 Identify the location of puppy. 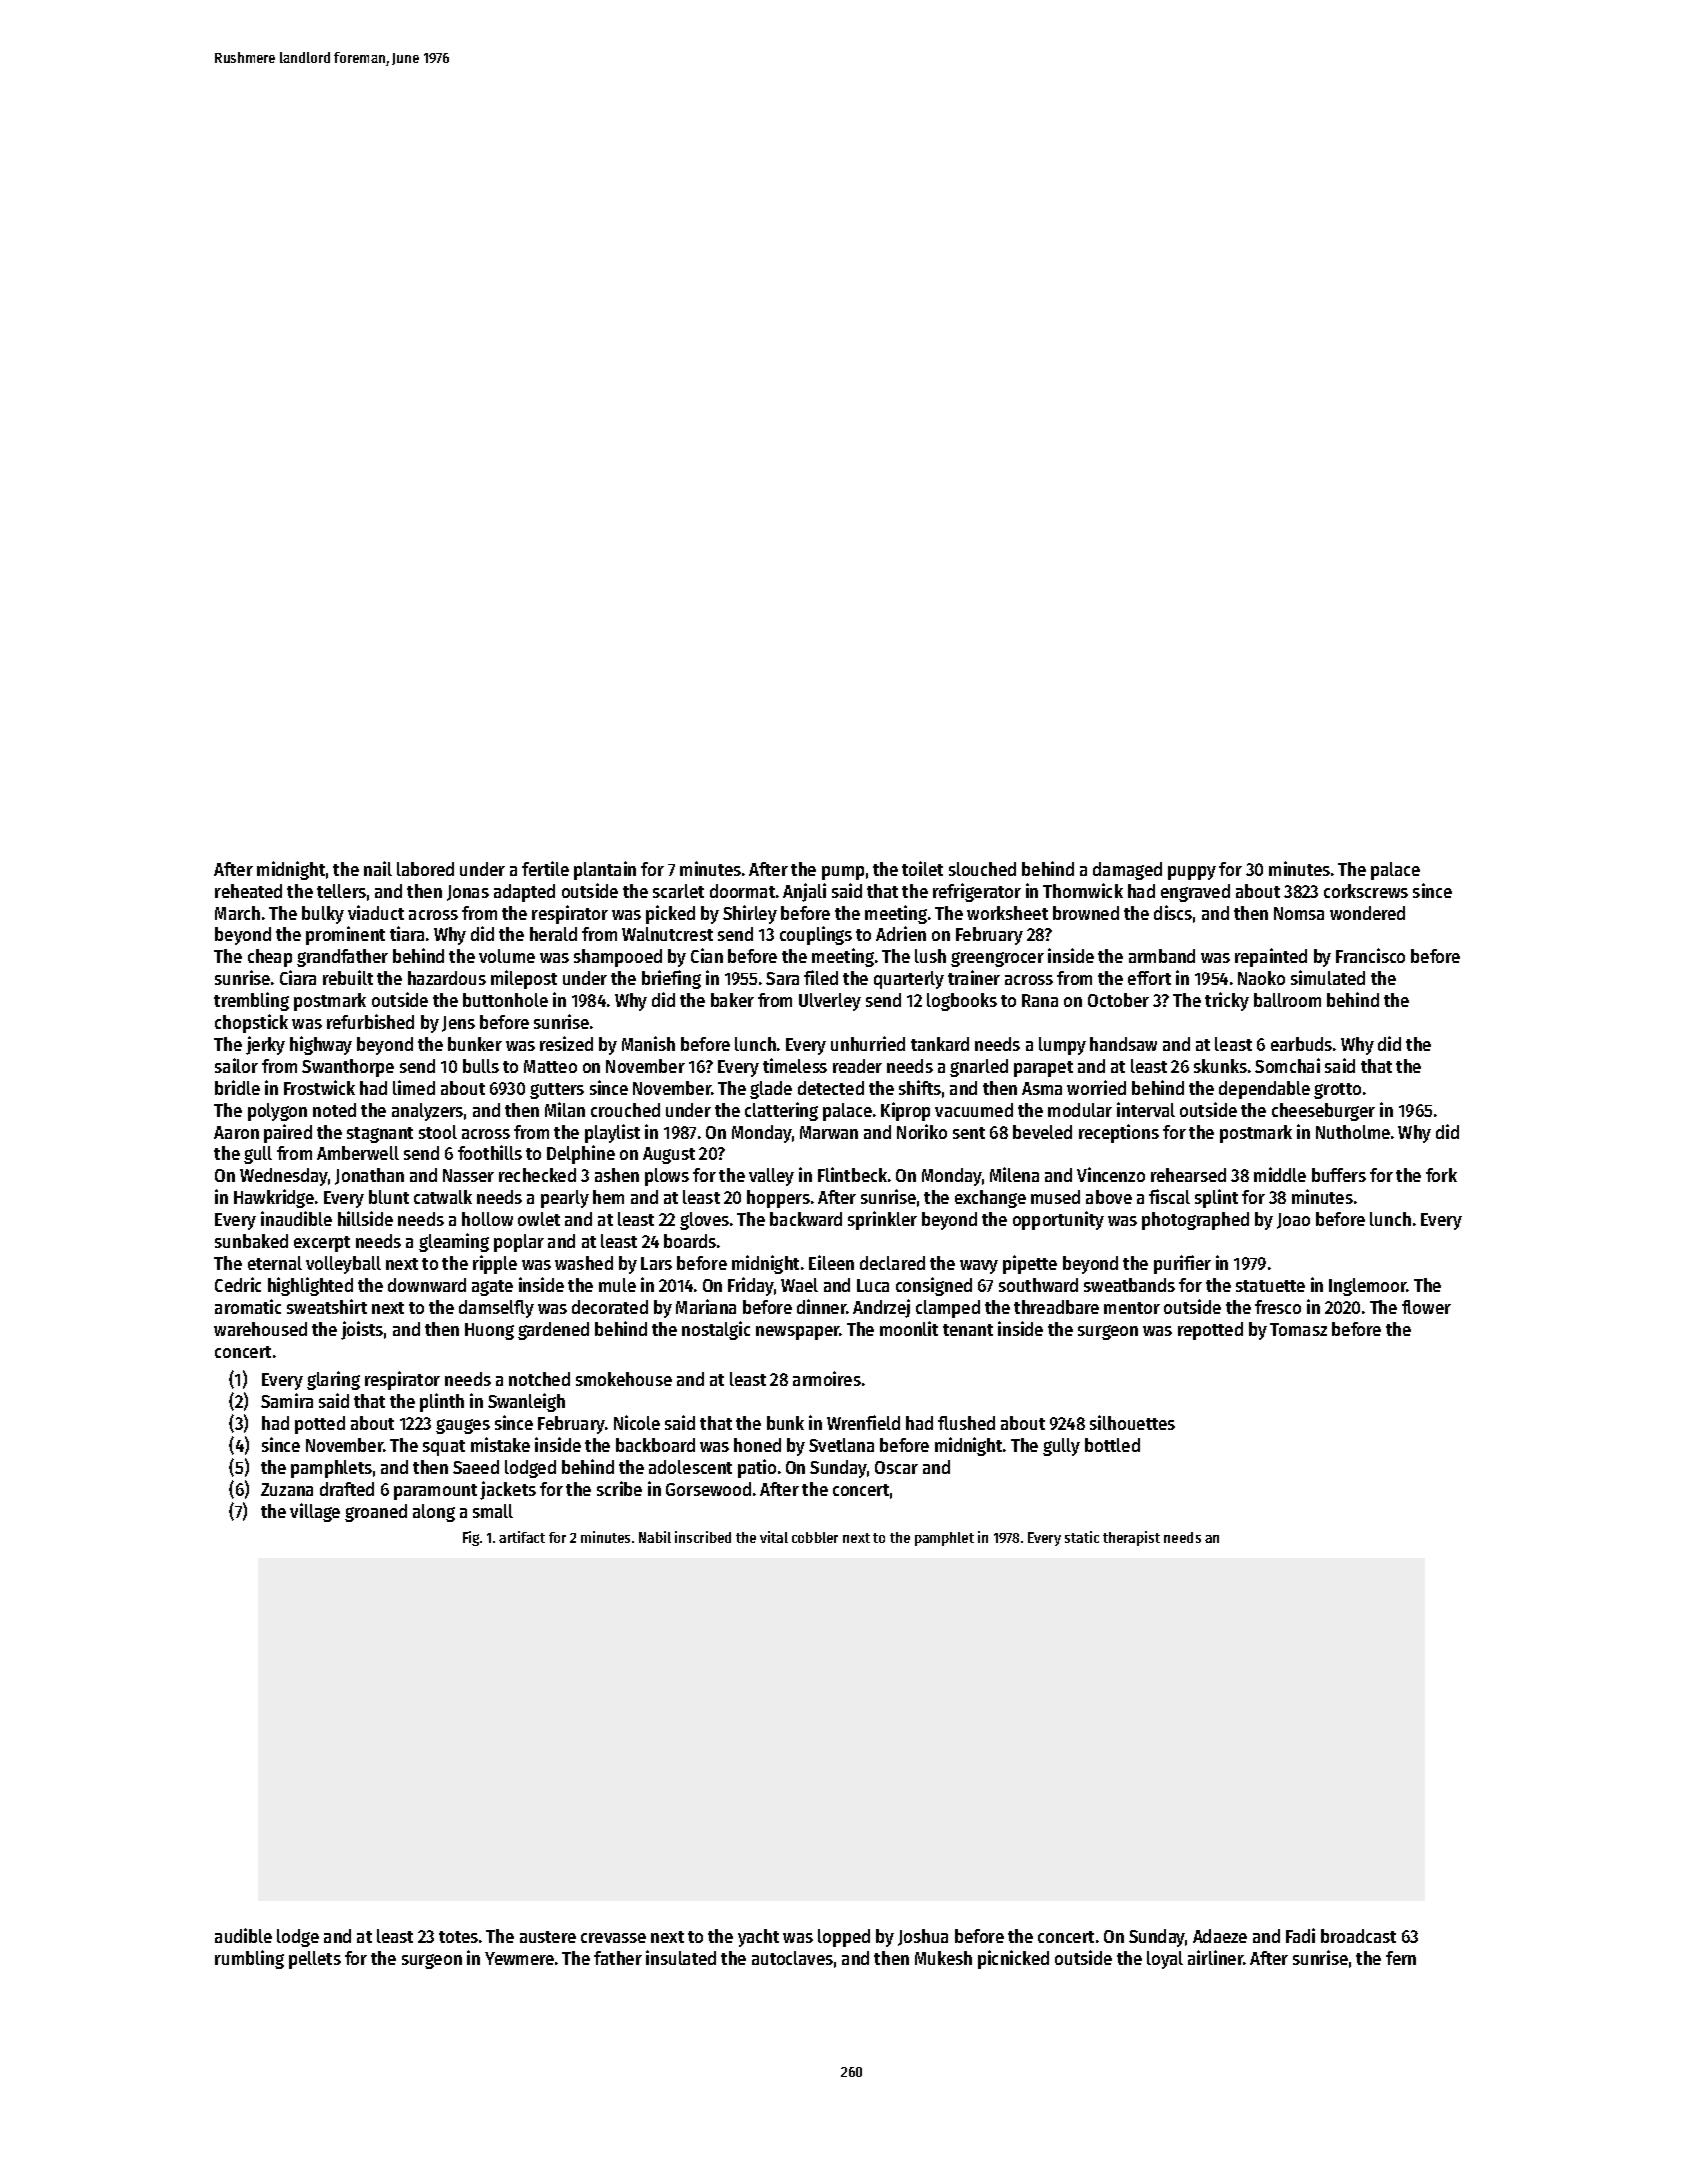
(1192, 873).
